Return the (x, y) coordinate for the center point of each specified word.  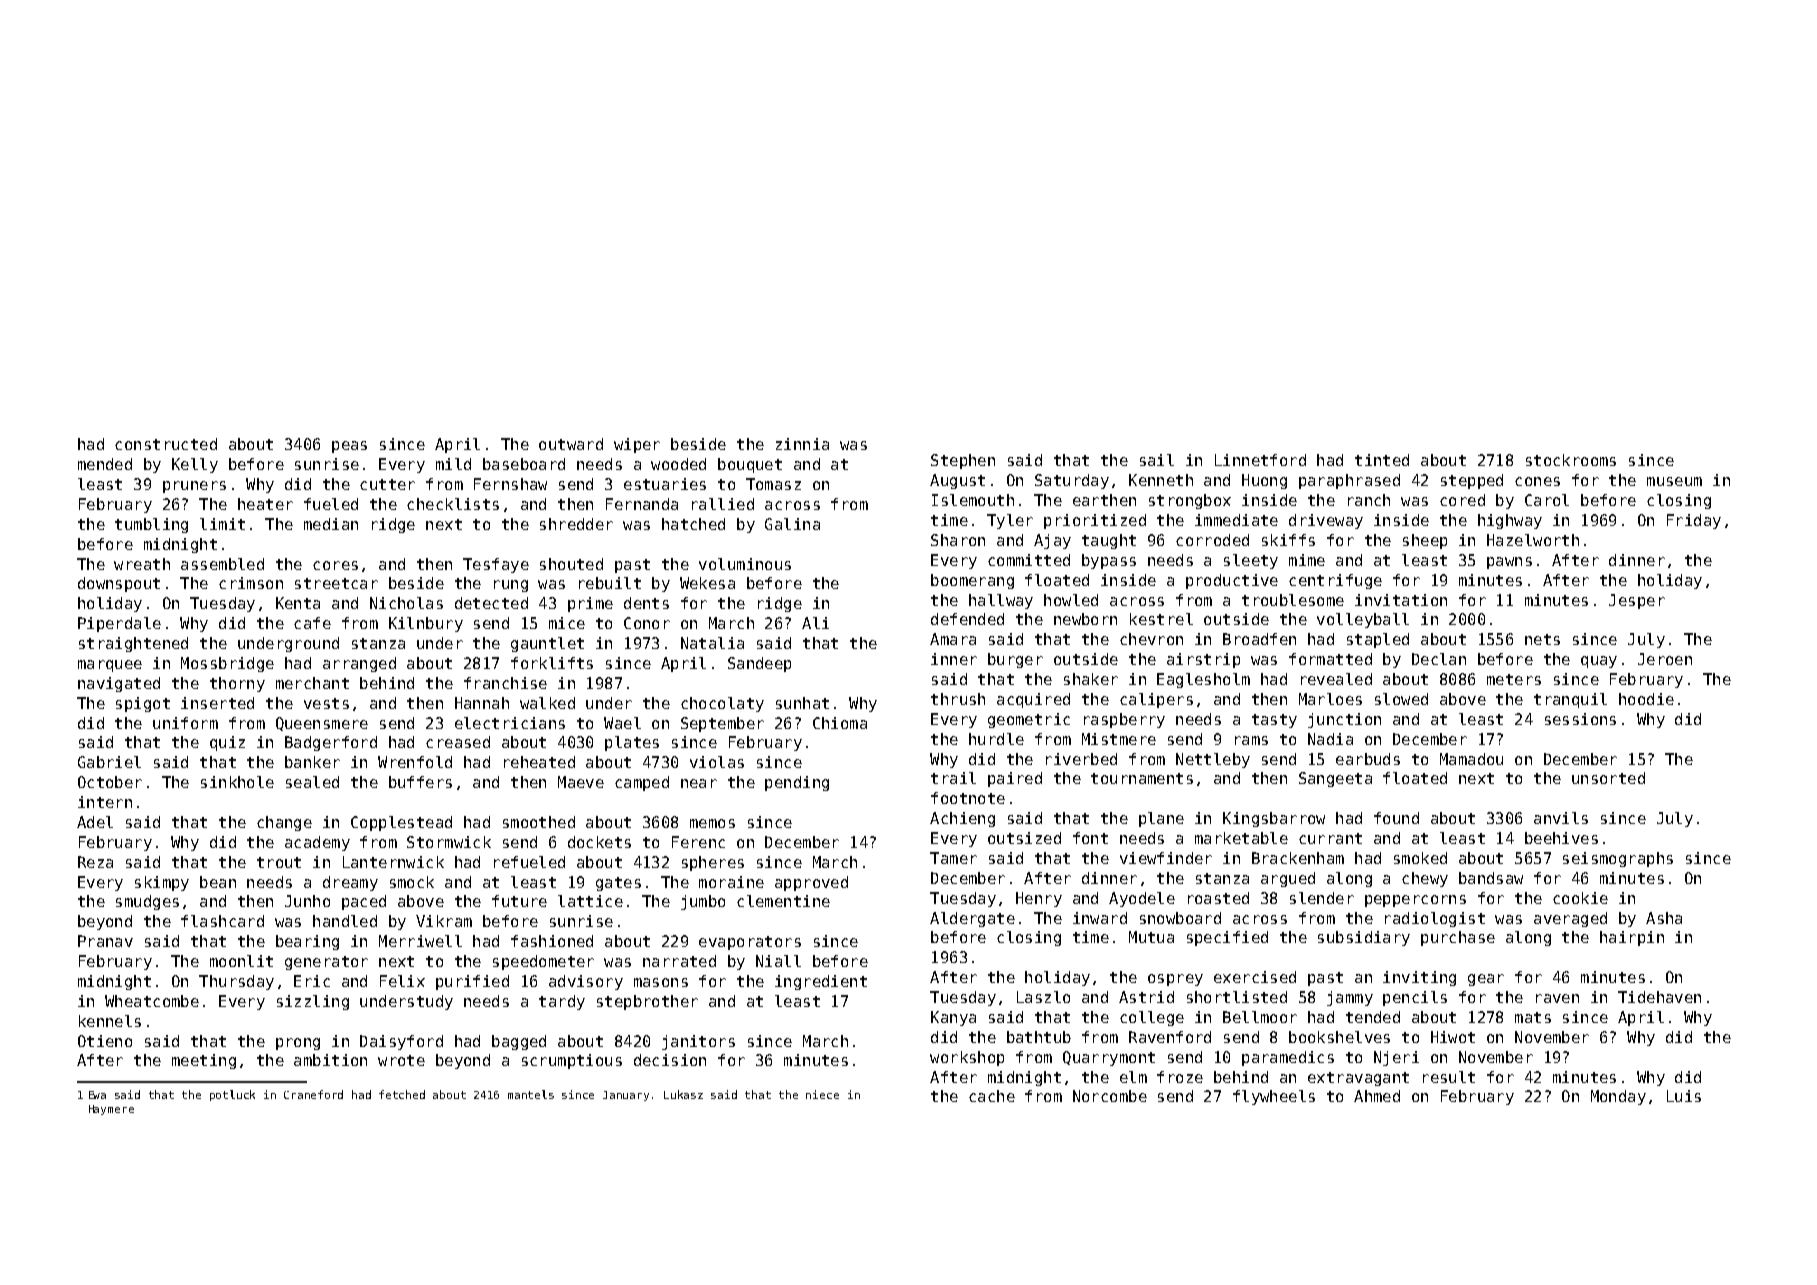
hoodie (1646, 699)
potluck (232, 1095)
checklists (453, 504)
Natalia (712, 643)
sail (1157, 460)
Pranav (105, 941)
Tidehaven (1659, 997)
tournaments (1142, 778)
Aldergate (972, 919)
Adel (95, 822)
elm (1133, 1077)
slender (1322, 898)
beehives (1561, 838)
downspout (119, 584)
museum (1674, 481)
